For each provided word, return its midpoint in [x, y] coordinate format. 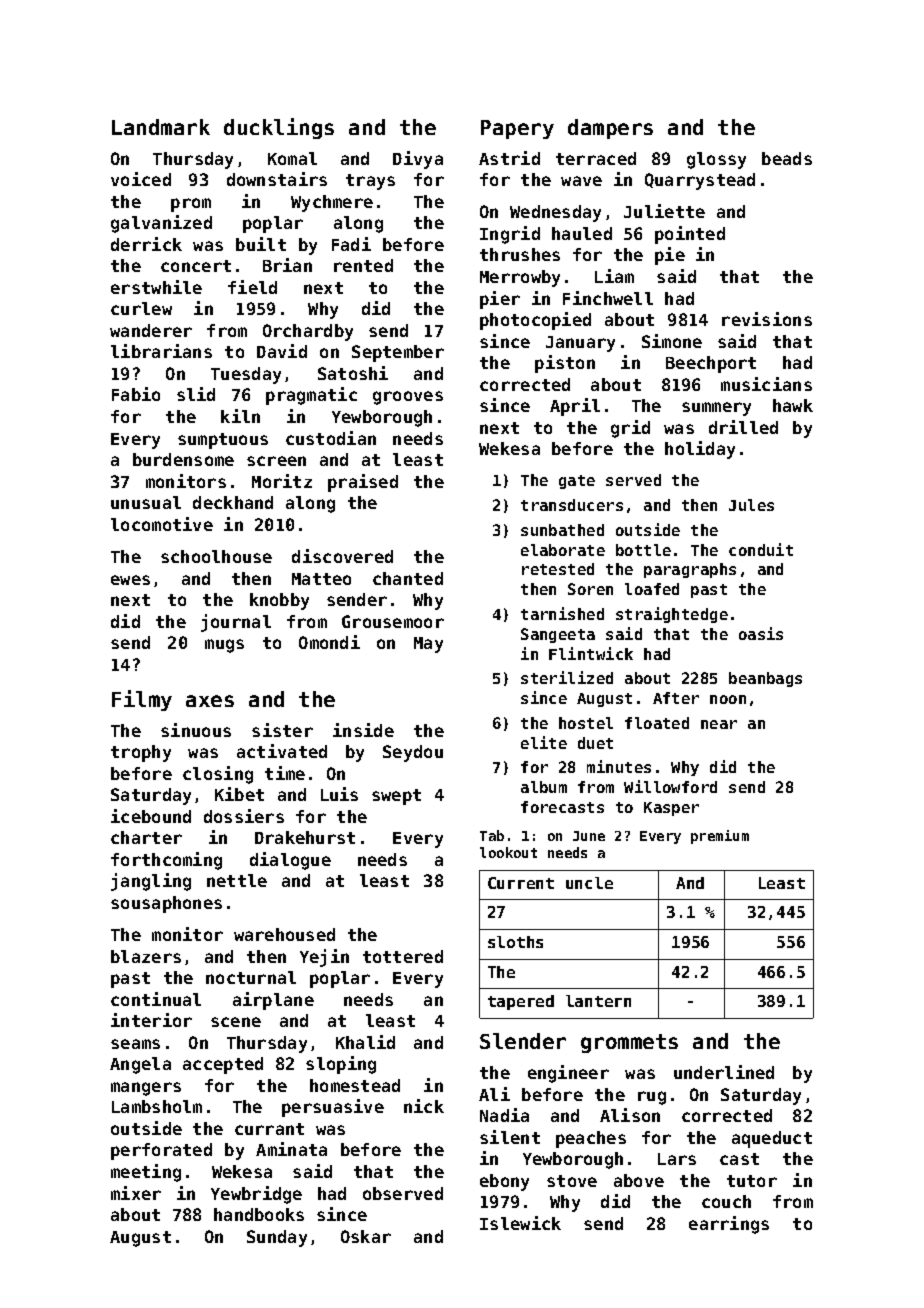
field [252, 287]
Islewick [520, 1223]
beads [787, 158]
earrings [729, 1225]
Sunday [277, 1238]
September [398, 353]
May [428, 645]
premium [720, 837]
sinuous [196, 730]
